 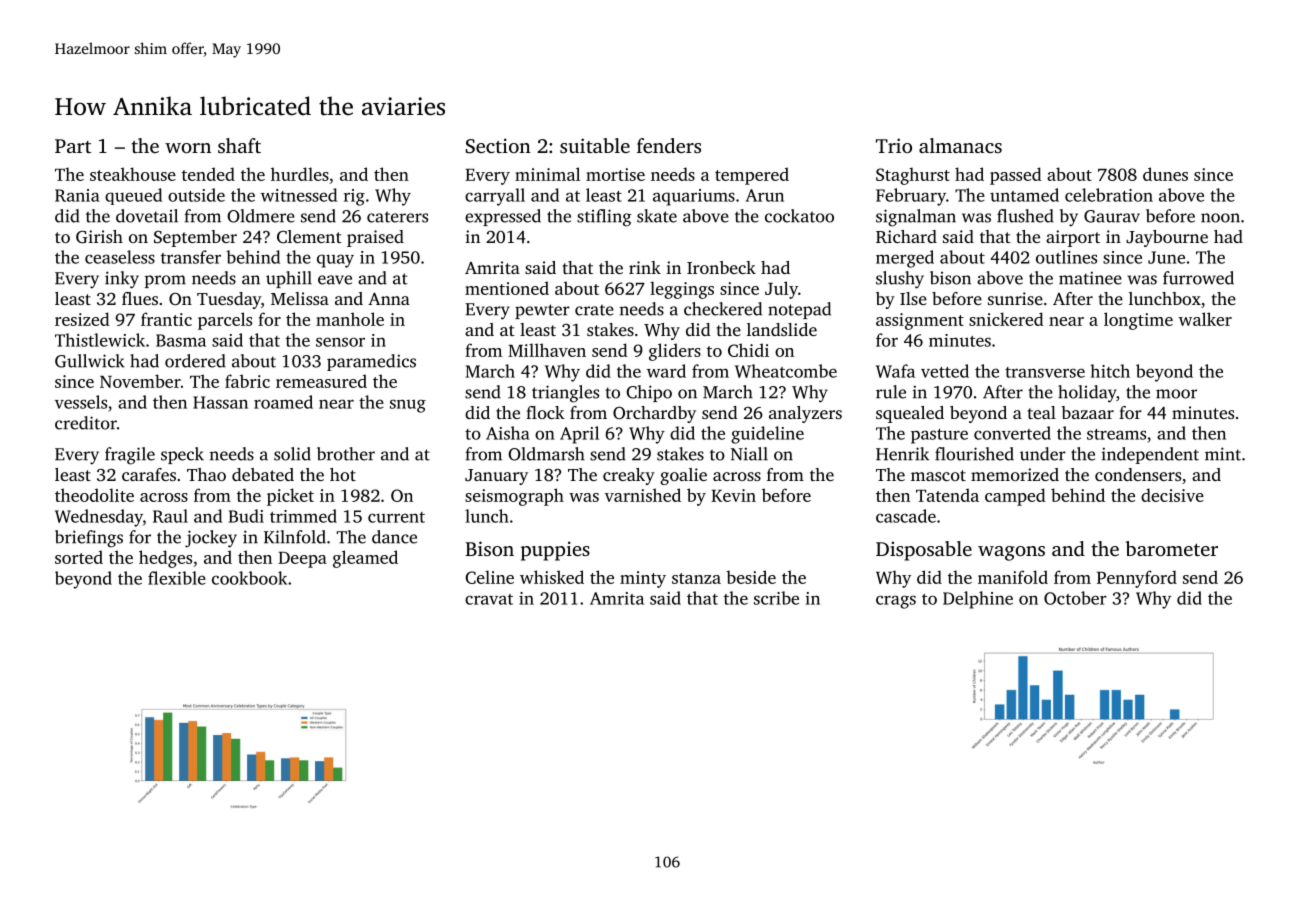 I want to click on almanacs, so click(x=960, y=145).
